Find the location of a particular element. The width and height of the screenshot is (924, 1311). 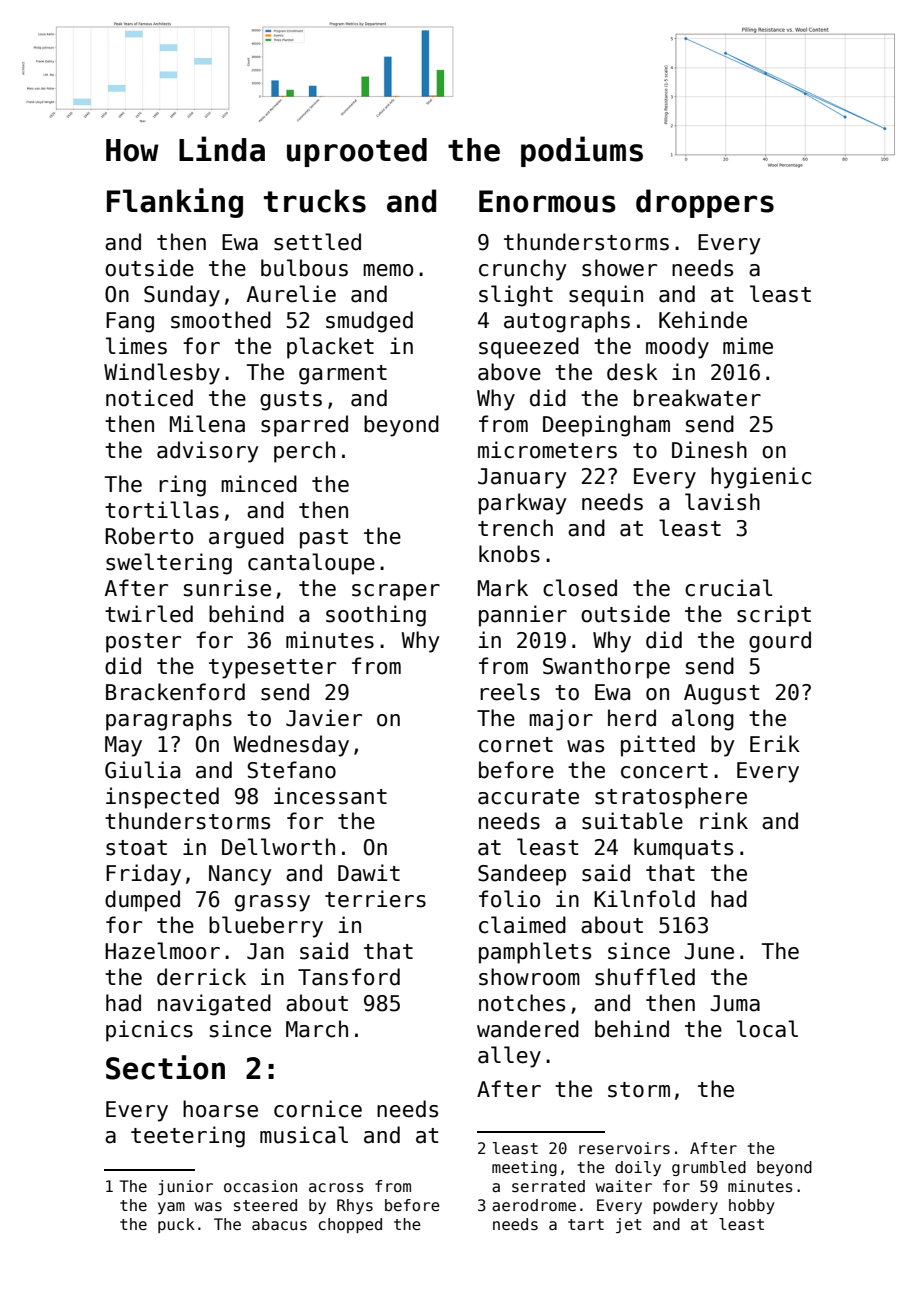

Brackenford is located at coordinates (175, 692).
